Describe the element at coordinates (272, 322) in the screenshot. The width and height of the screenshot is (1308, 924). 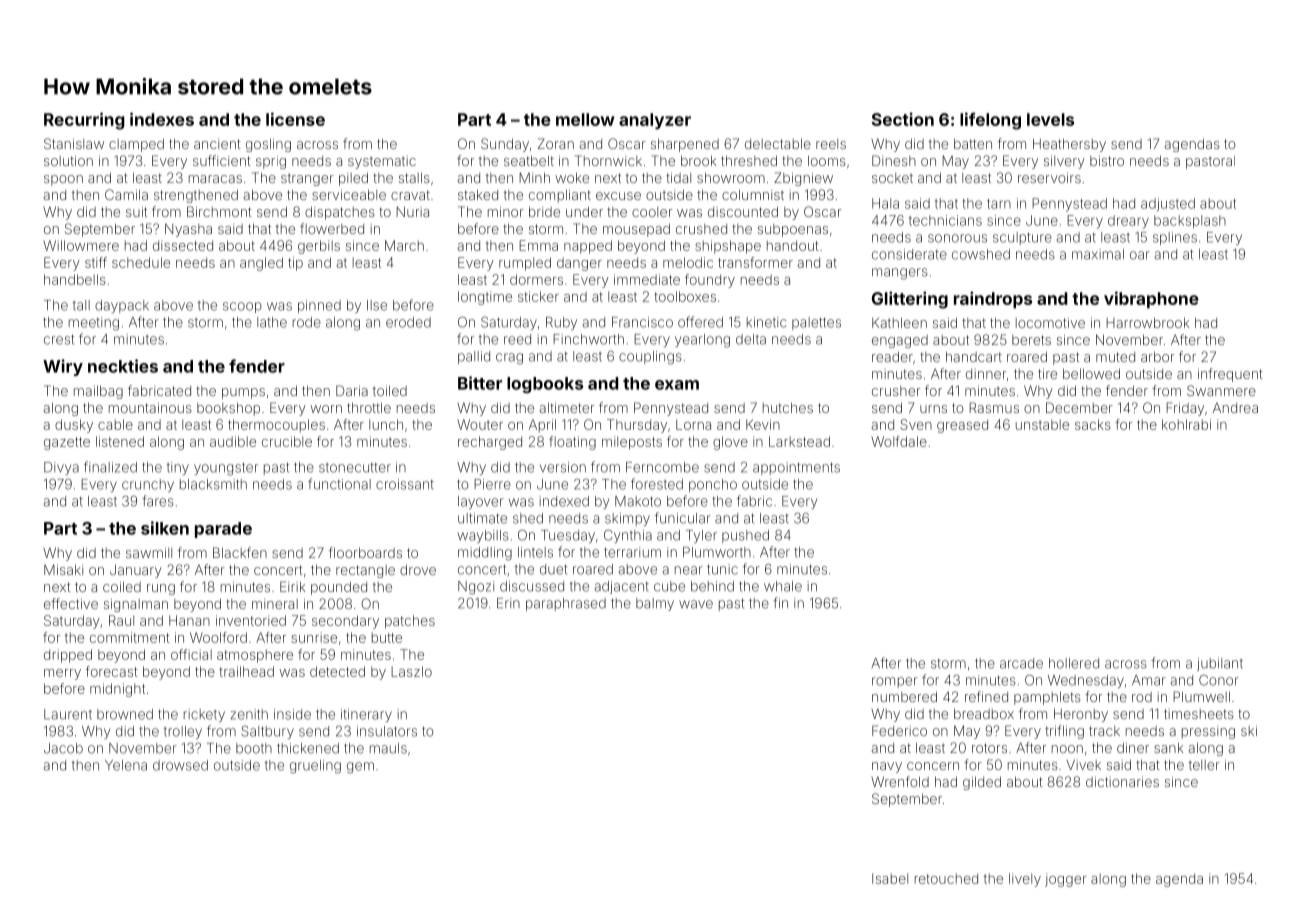
I see `lathe` at that location.
